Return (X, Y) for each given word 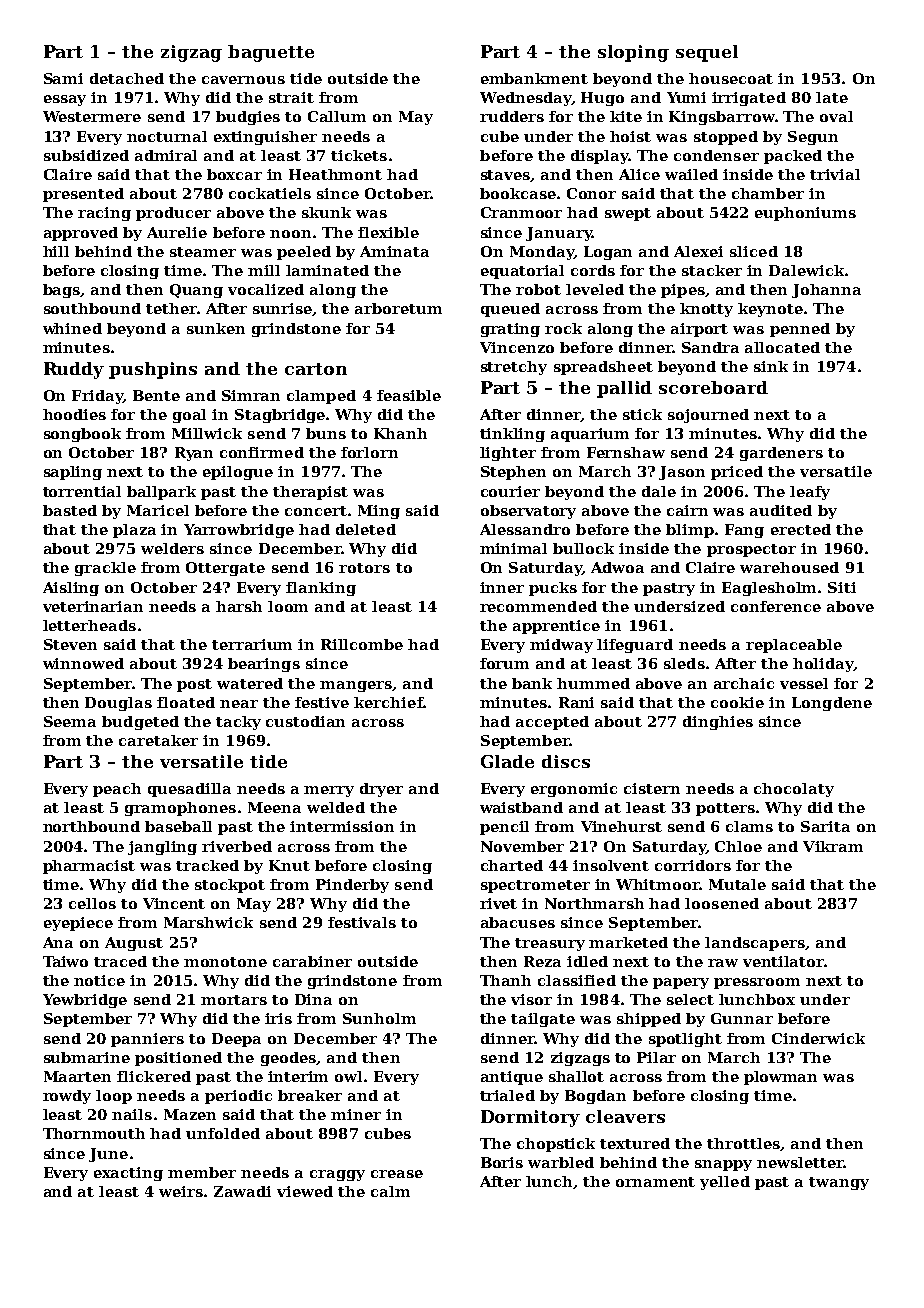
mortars (234, 1000)
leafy (810, 493)
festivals (362, 922)
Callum (337, 116)
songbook (82, 435)
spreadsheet (603, 368)
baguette (271, 53)
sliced (754, 251)
